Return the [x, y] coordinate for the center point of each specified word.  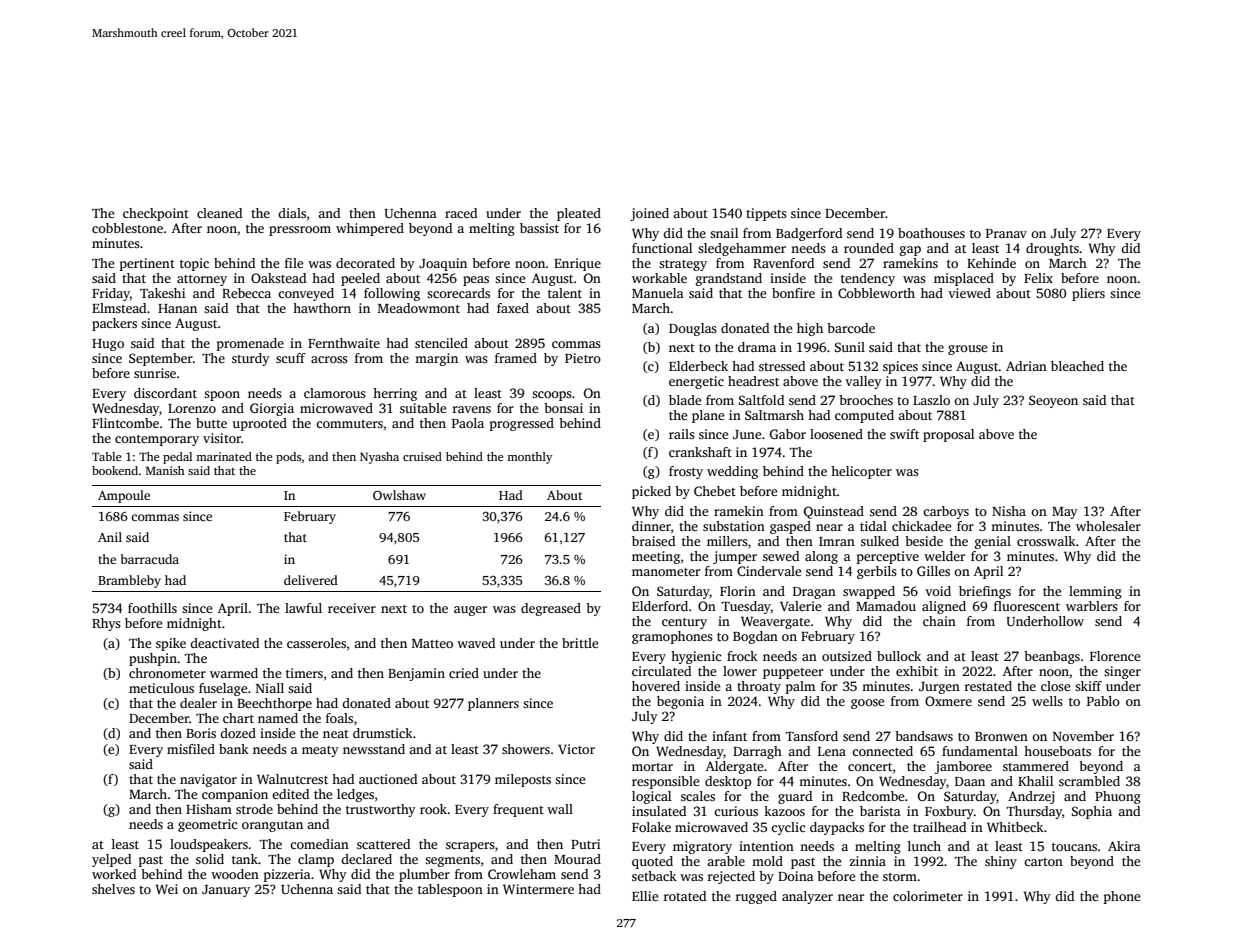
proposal [948, 435]
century [684, 623]
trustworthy [381, 810]
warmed [234, 673]
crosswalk [1046, 541]
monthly [530, 458]
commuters [349, 424]
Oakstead [278, 278]
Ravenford [783, 263]
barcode [851, 328]
